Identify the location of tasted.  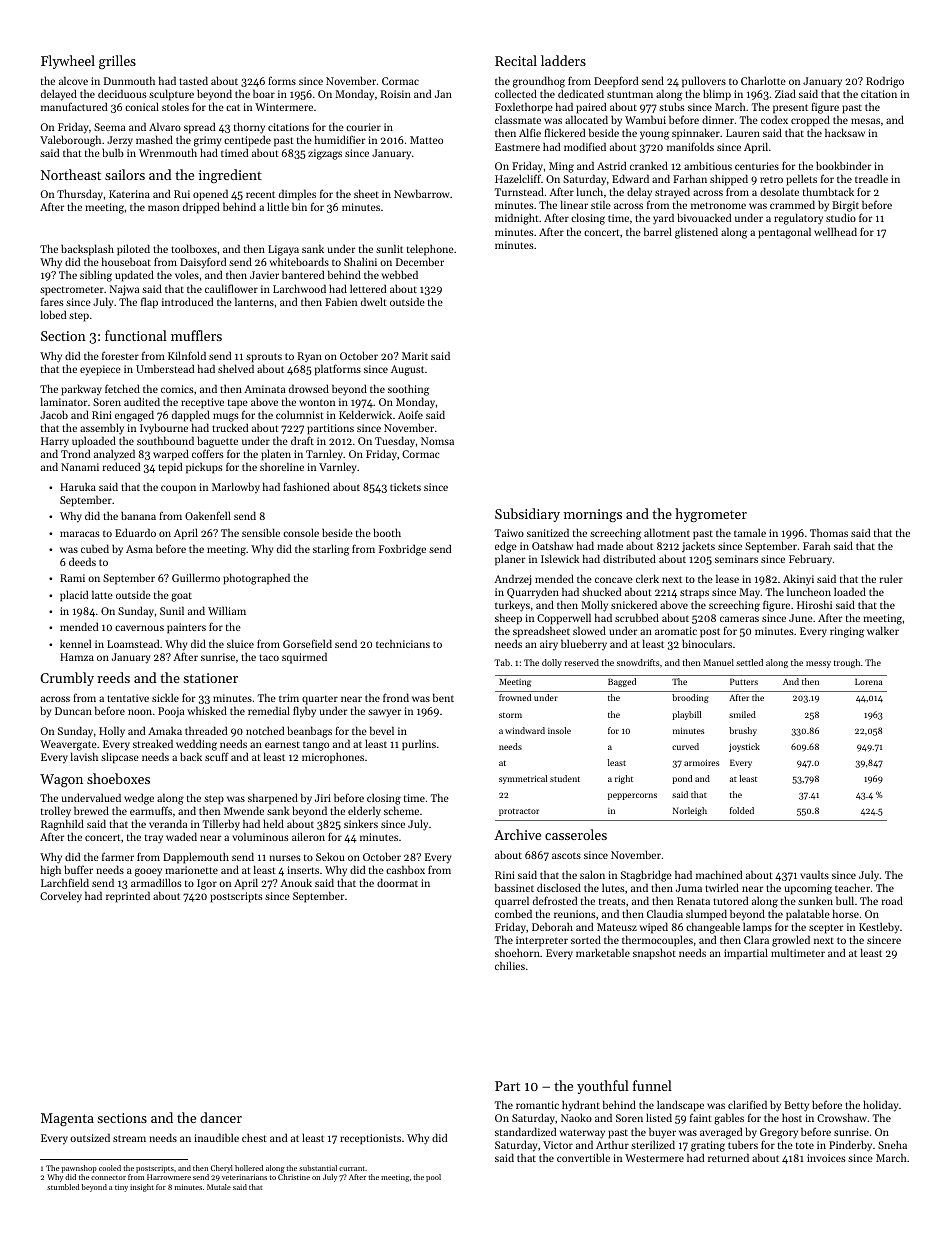
(193, 80).
